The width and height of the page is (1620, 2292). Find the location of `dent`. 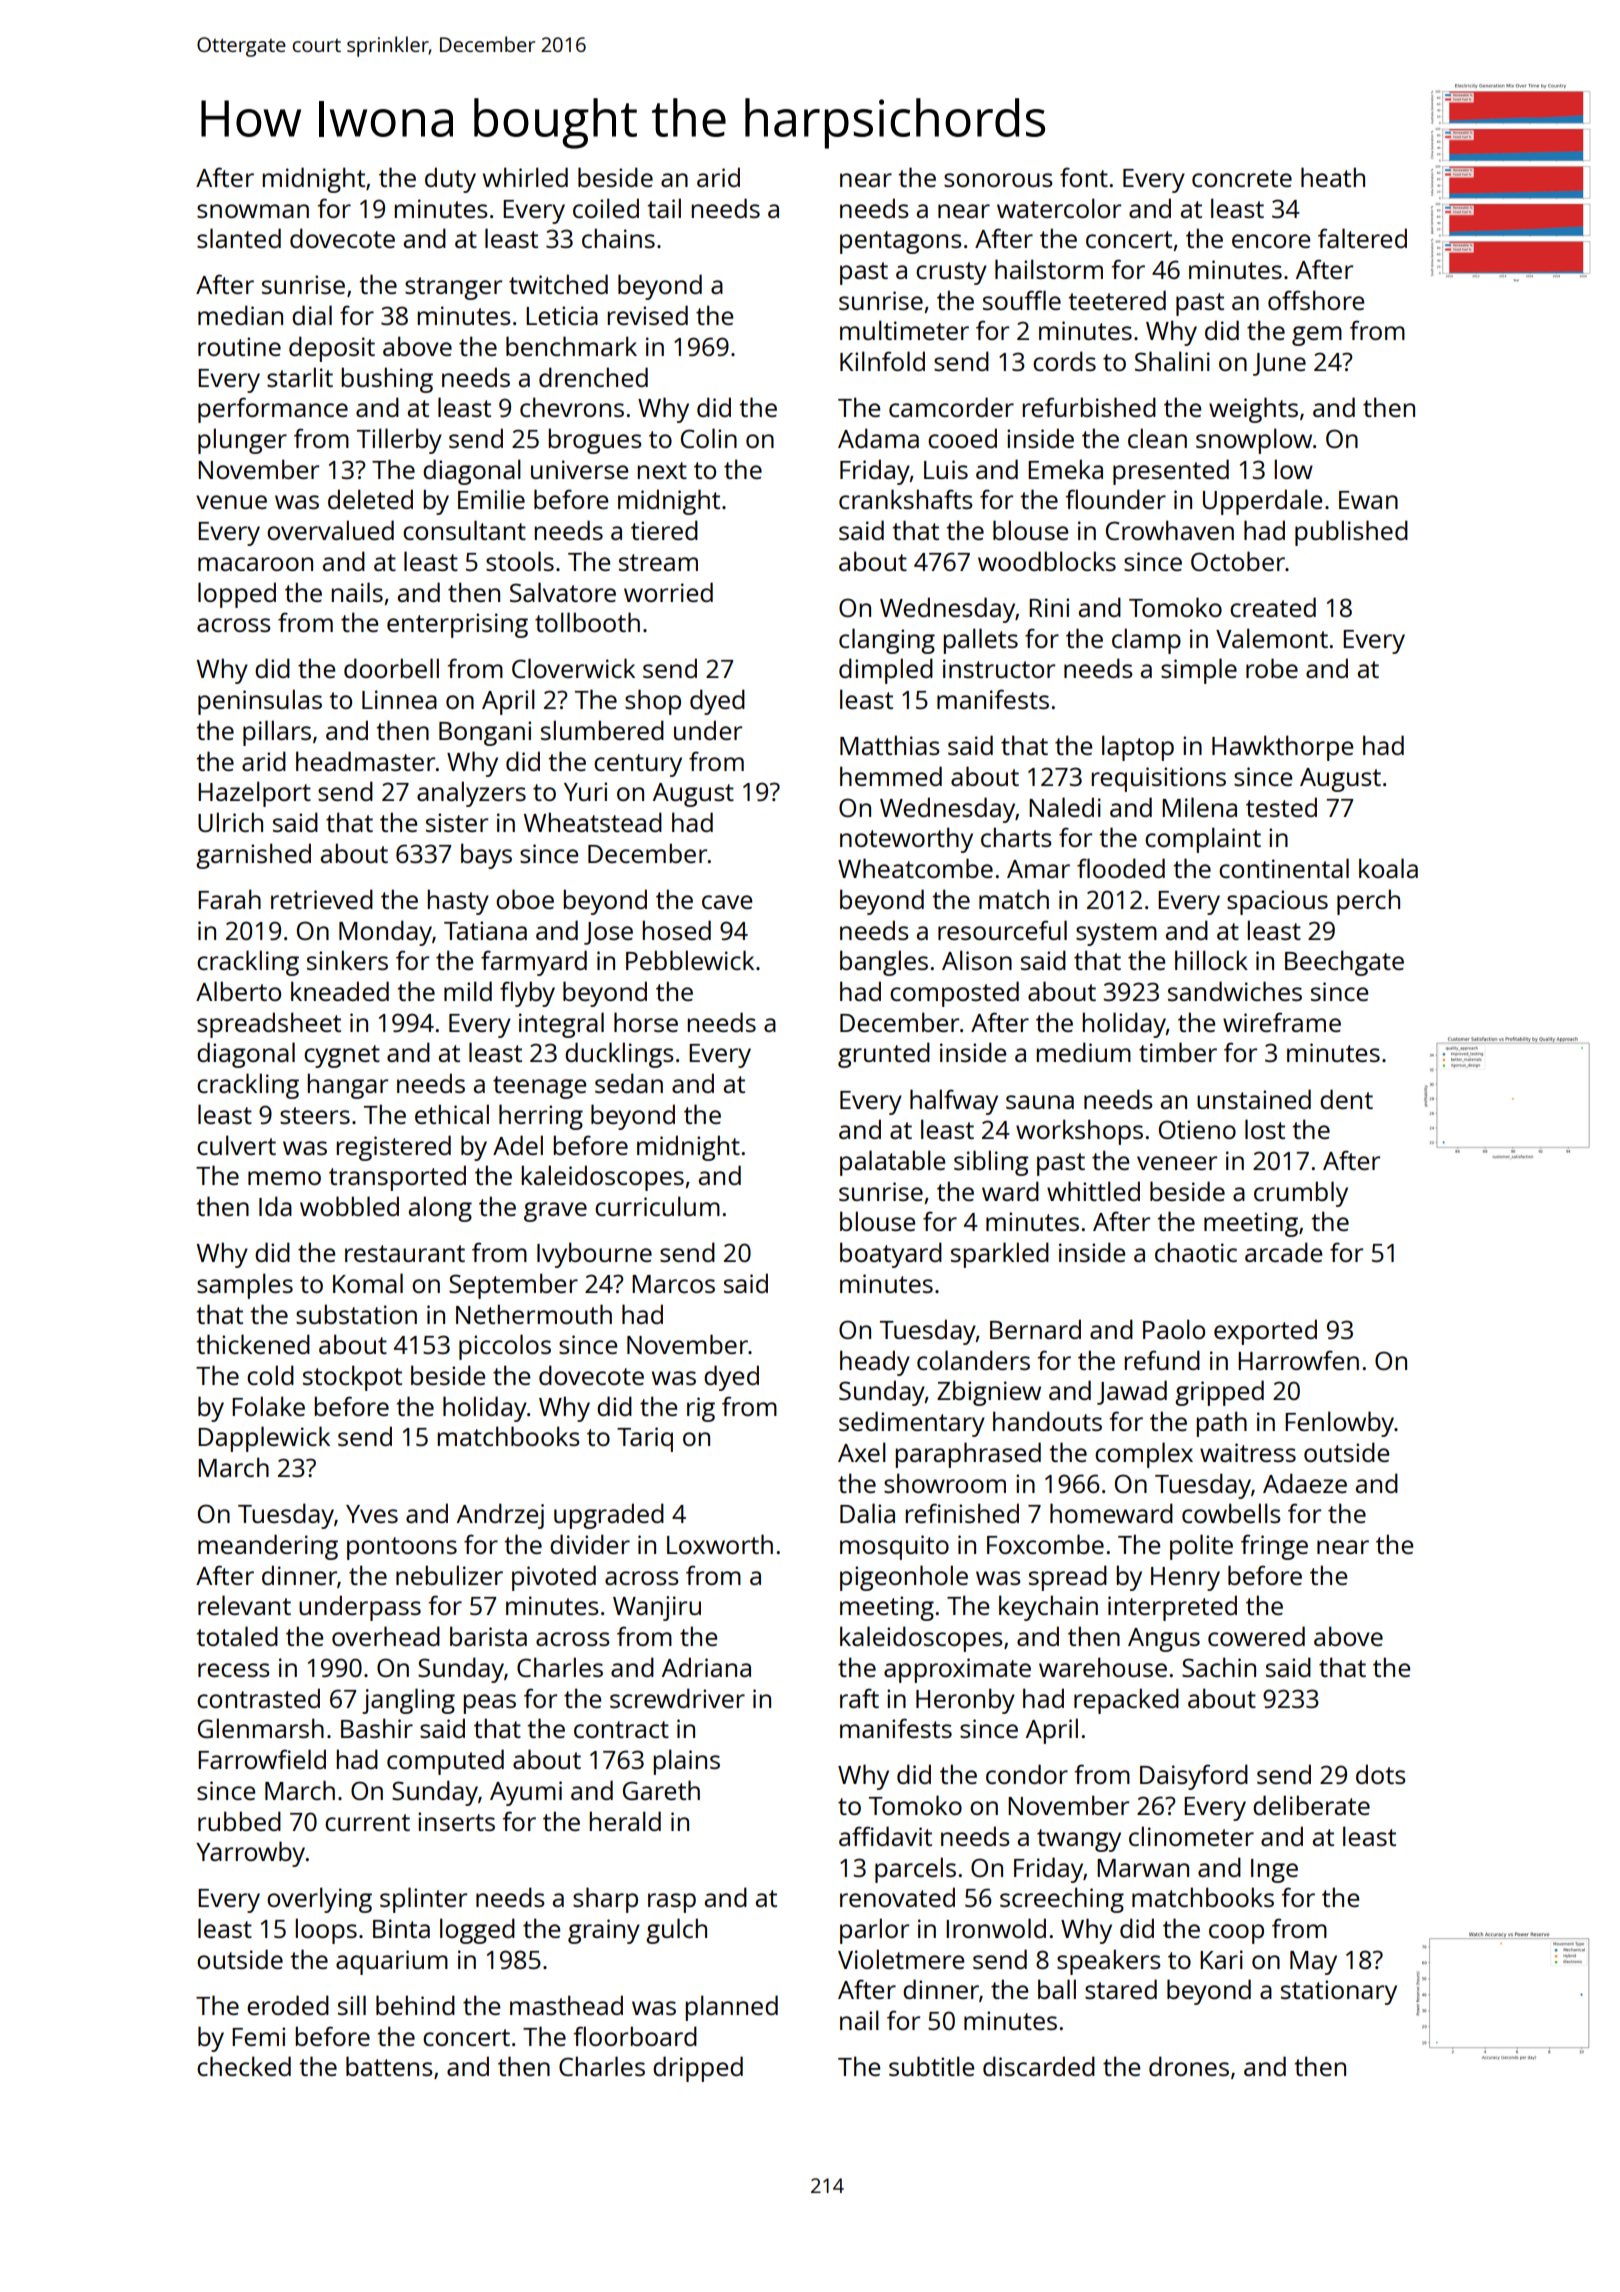

dent is located at coordinates (1346, 1099).
